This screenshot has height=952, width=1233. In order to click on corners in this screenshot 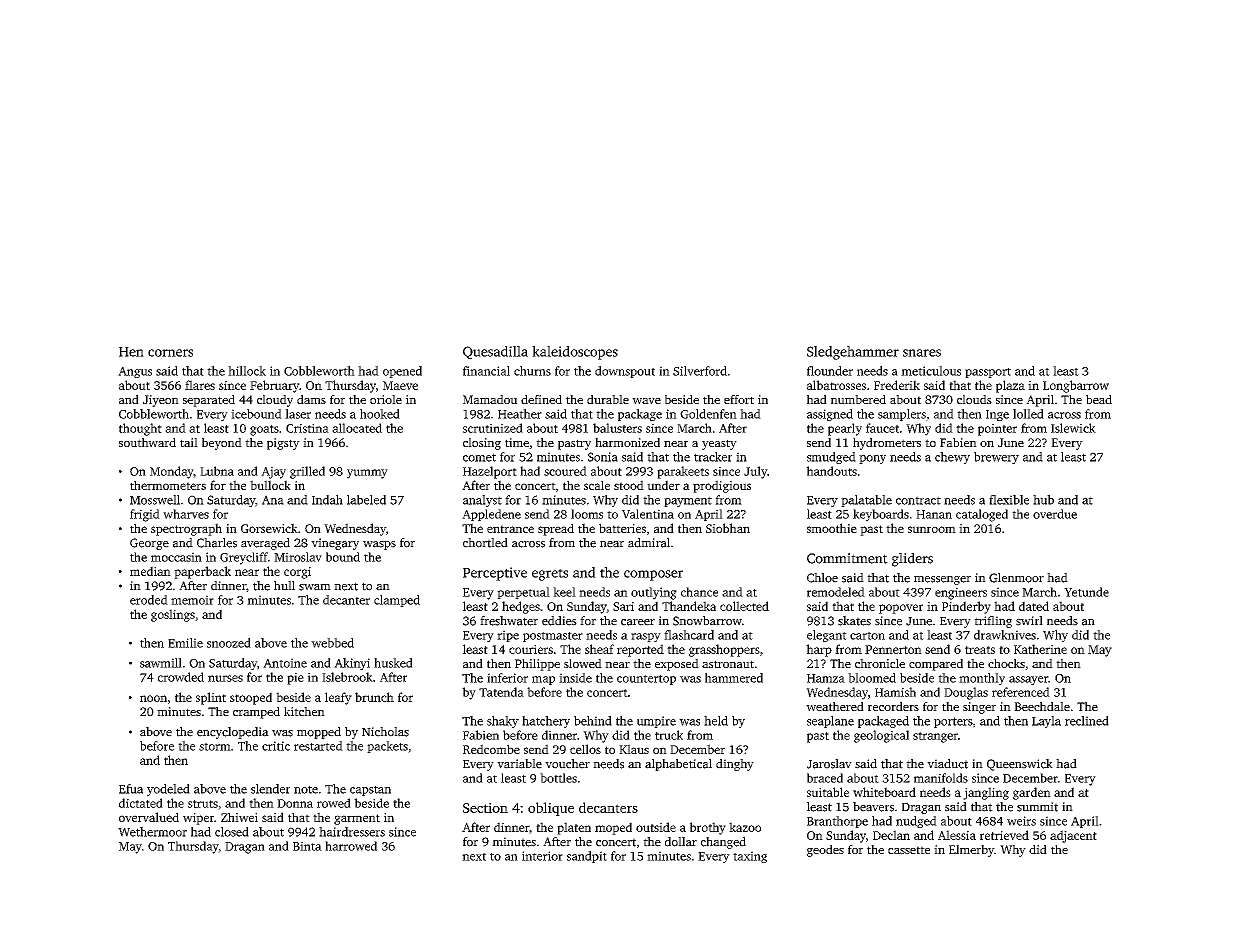, I will do `click(170, 353)`.
